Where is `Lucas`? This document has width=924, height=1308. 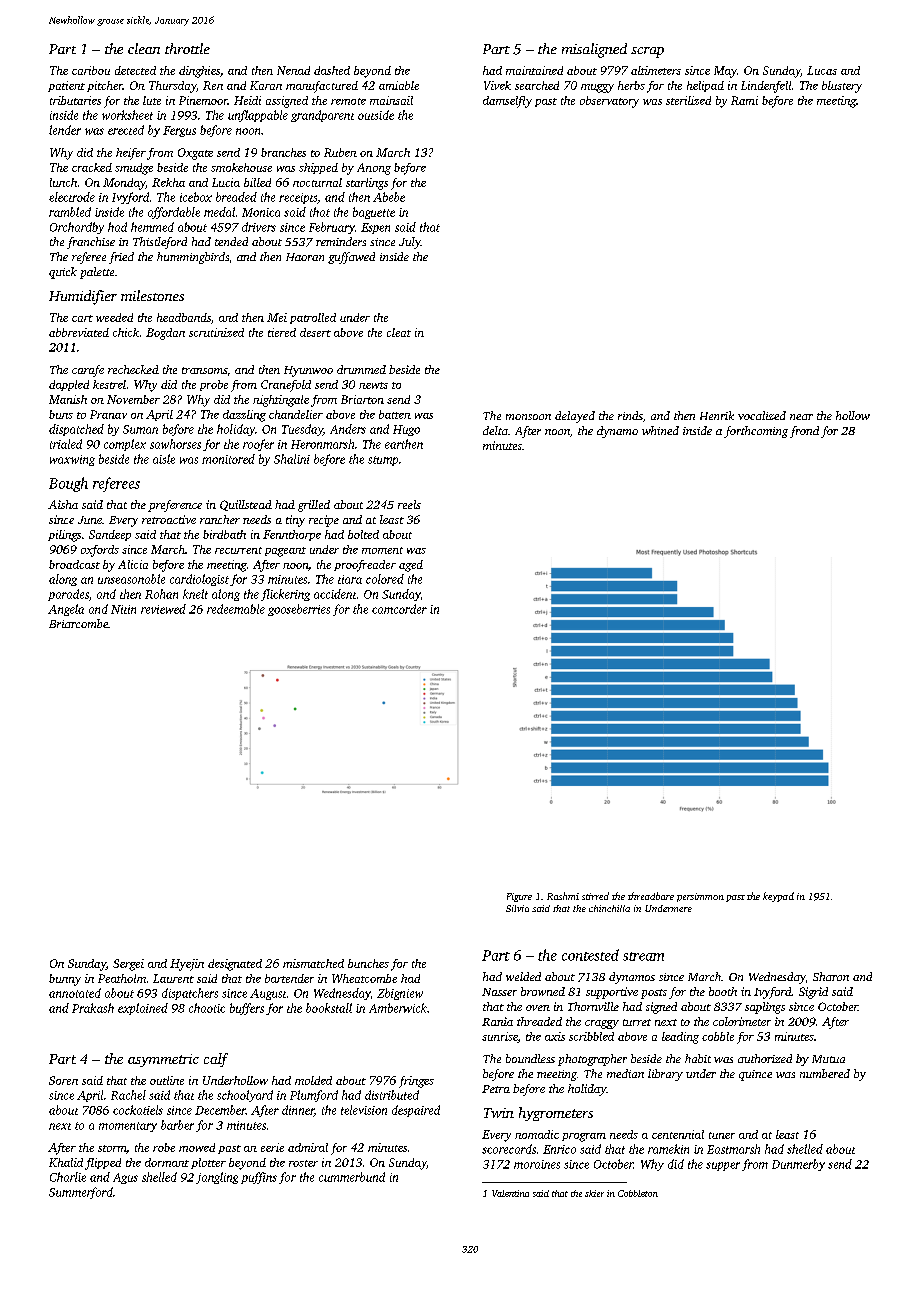 Lucas is located at coordinates (822, 70).
